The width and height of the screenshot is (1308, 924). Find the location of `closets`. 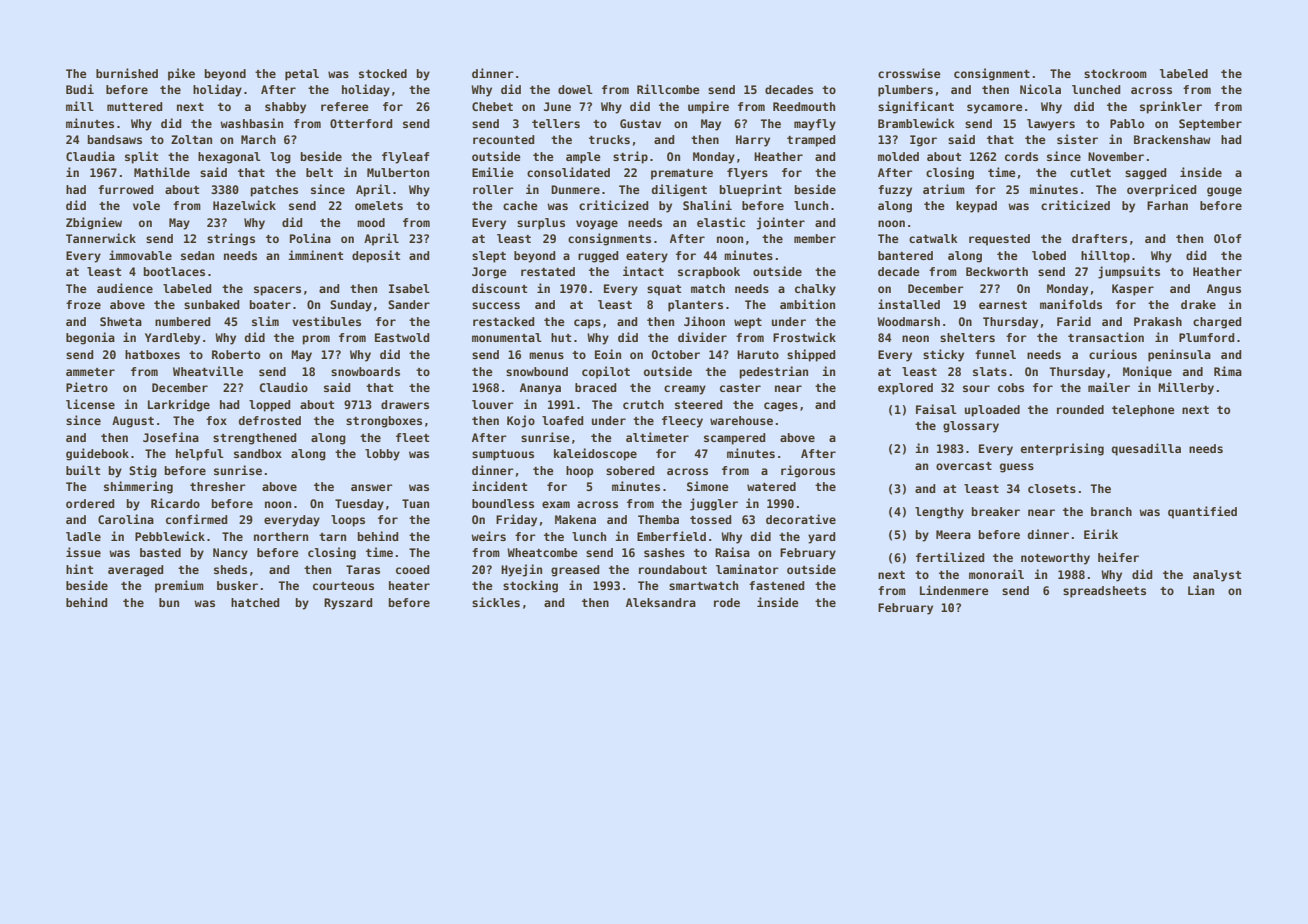

closets is located at coordinates (1052, 488).
